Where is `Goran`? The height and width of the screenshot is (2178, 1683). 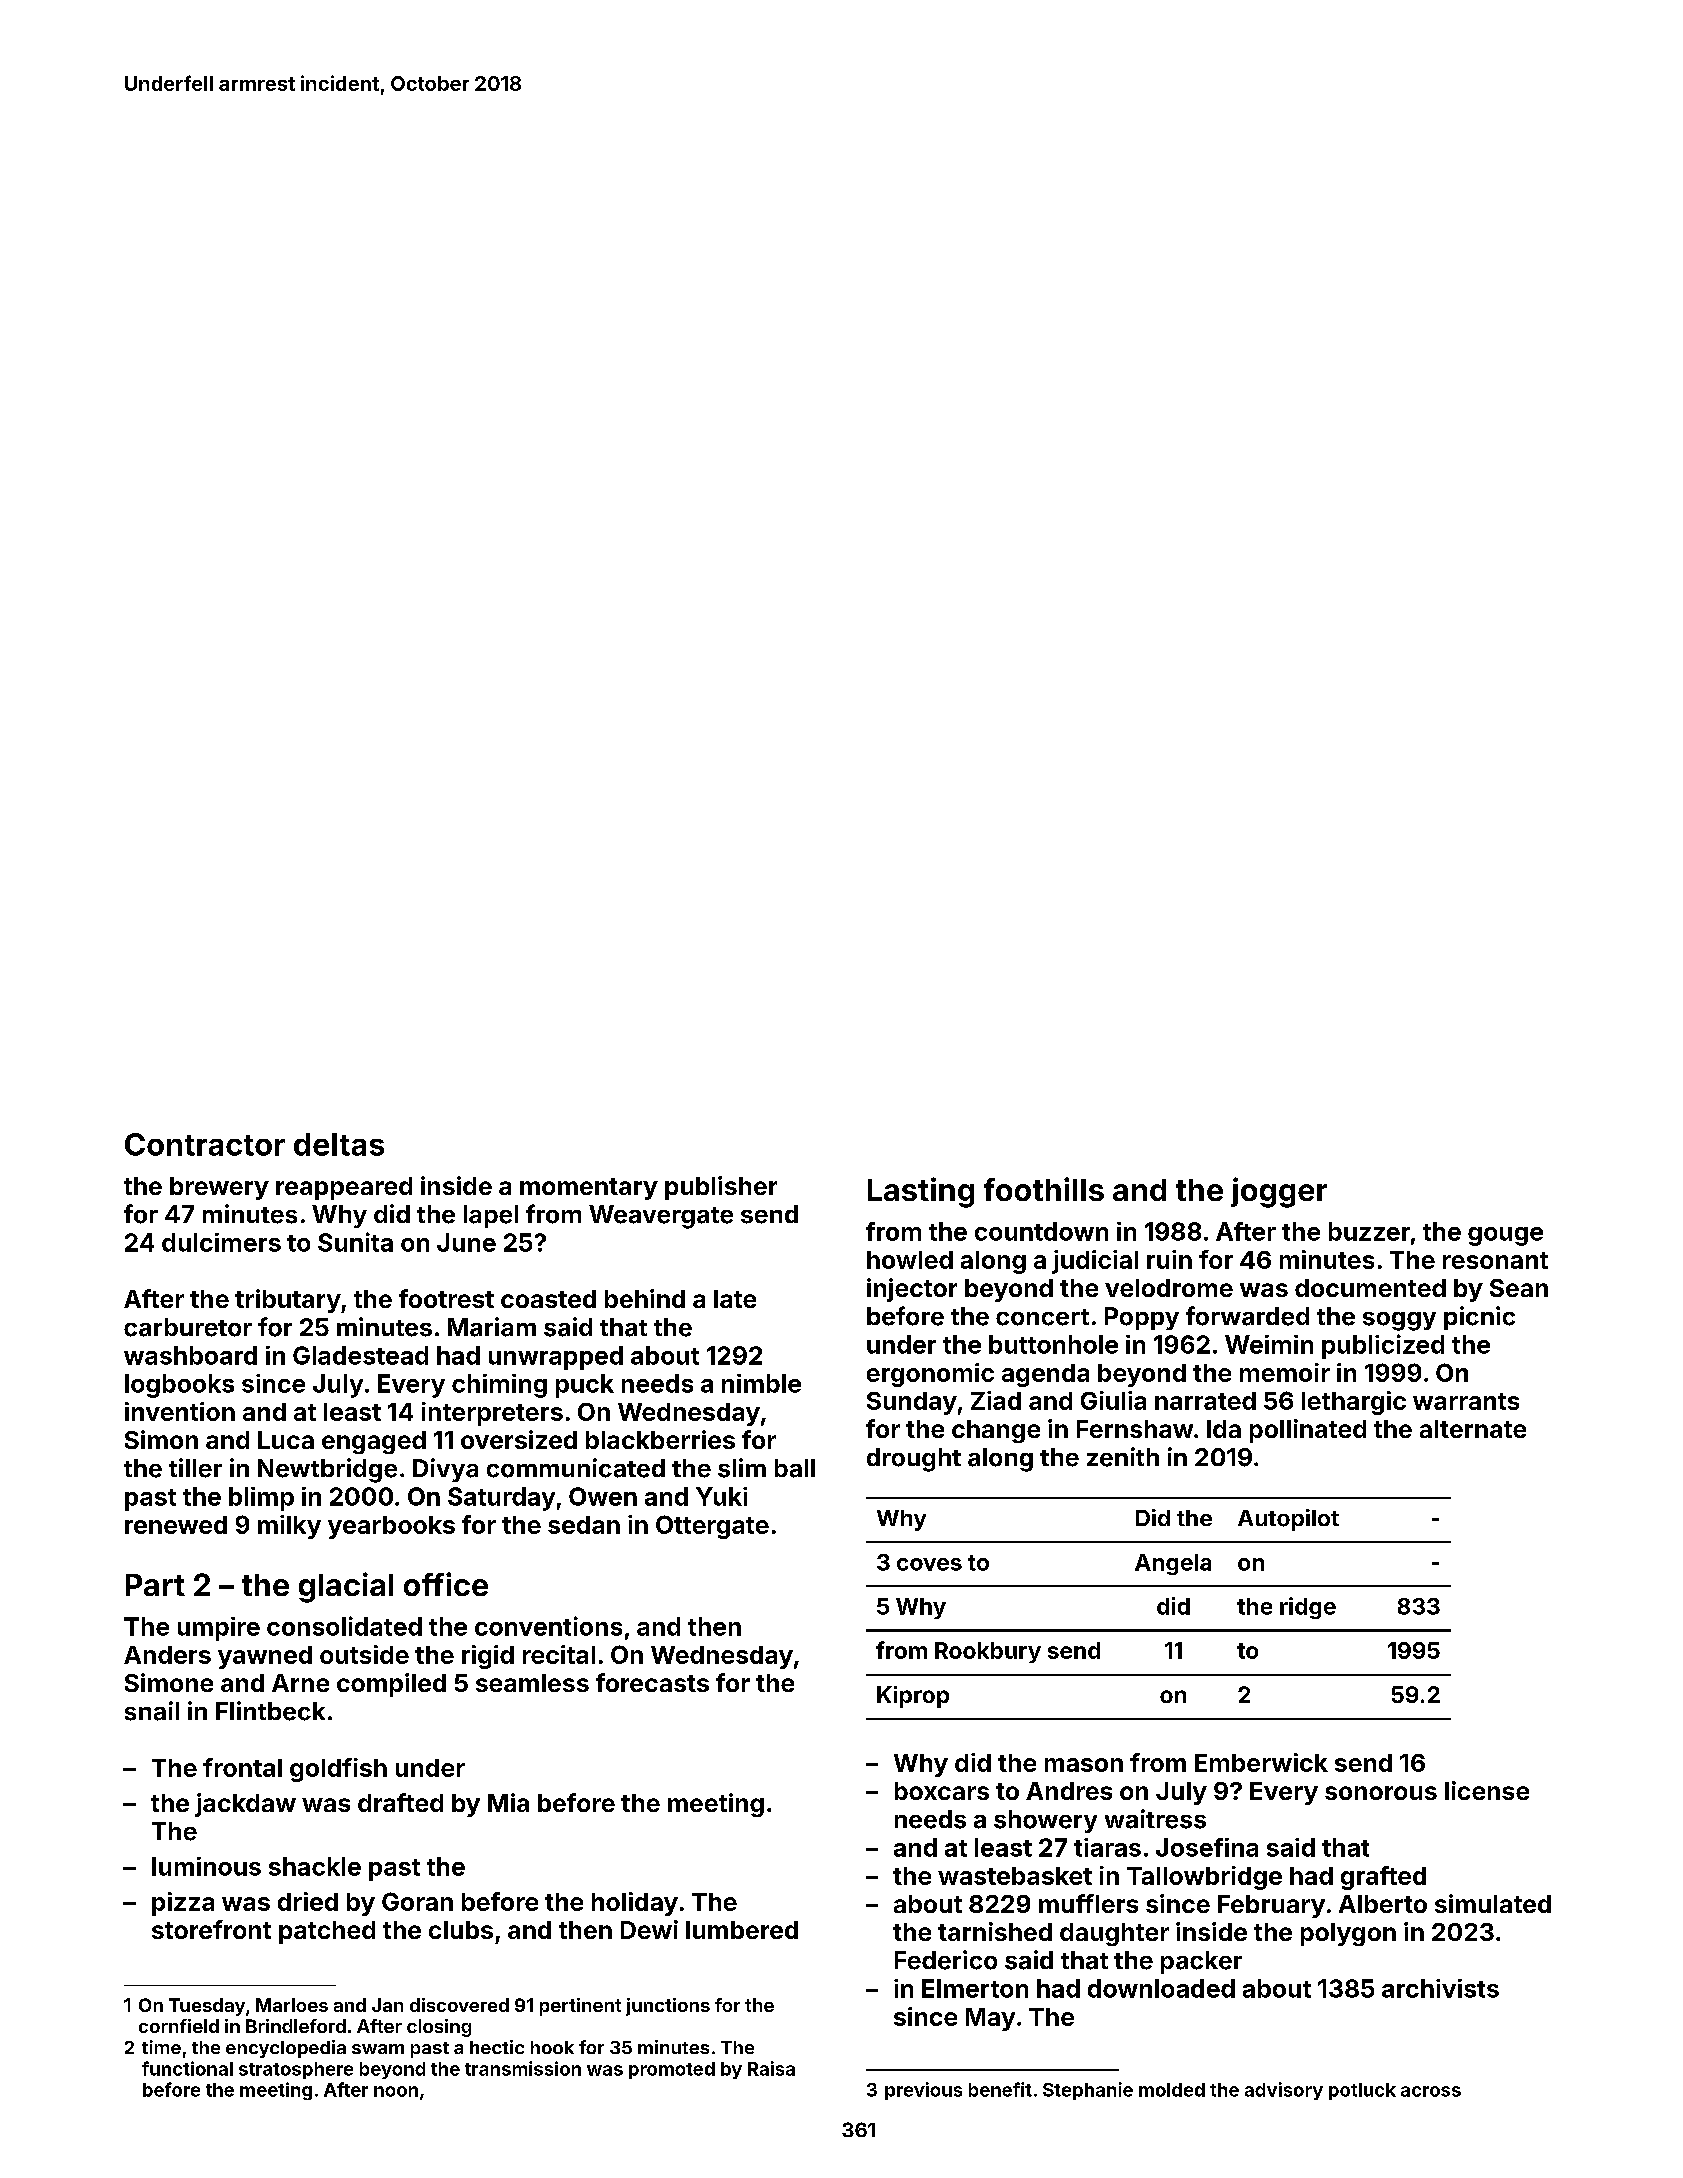 Goran is located at coordinates (417, 1901).
